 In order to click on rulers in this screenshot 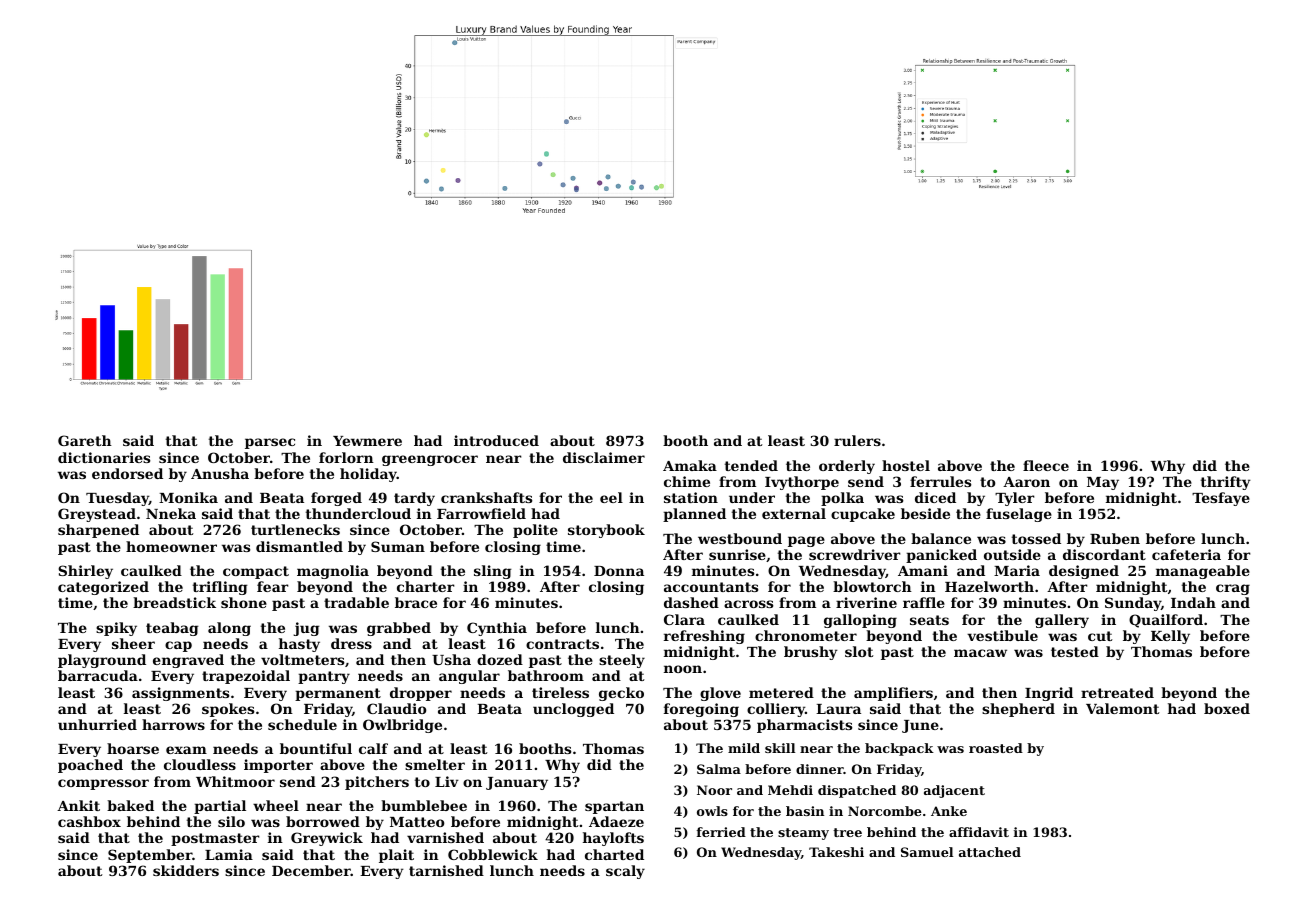, I will do `click(857, 440)`.
